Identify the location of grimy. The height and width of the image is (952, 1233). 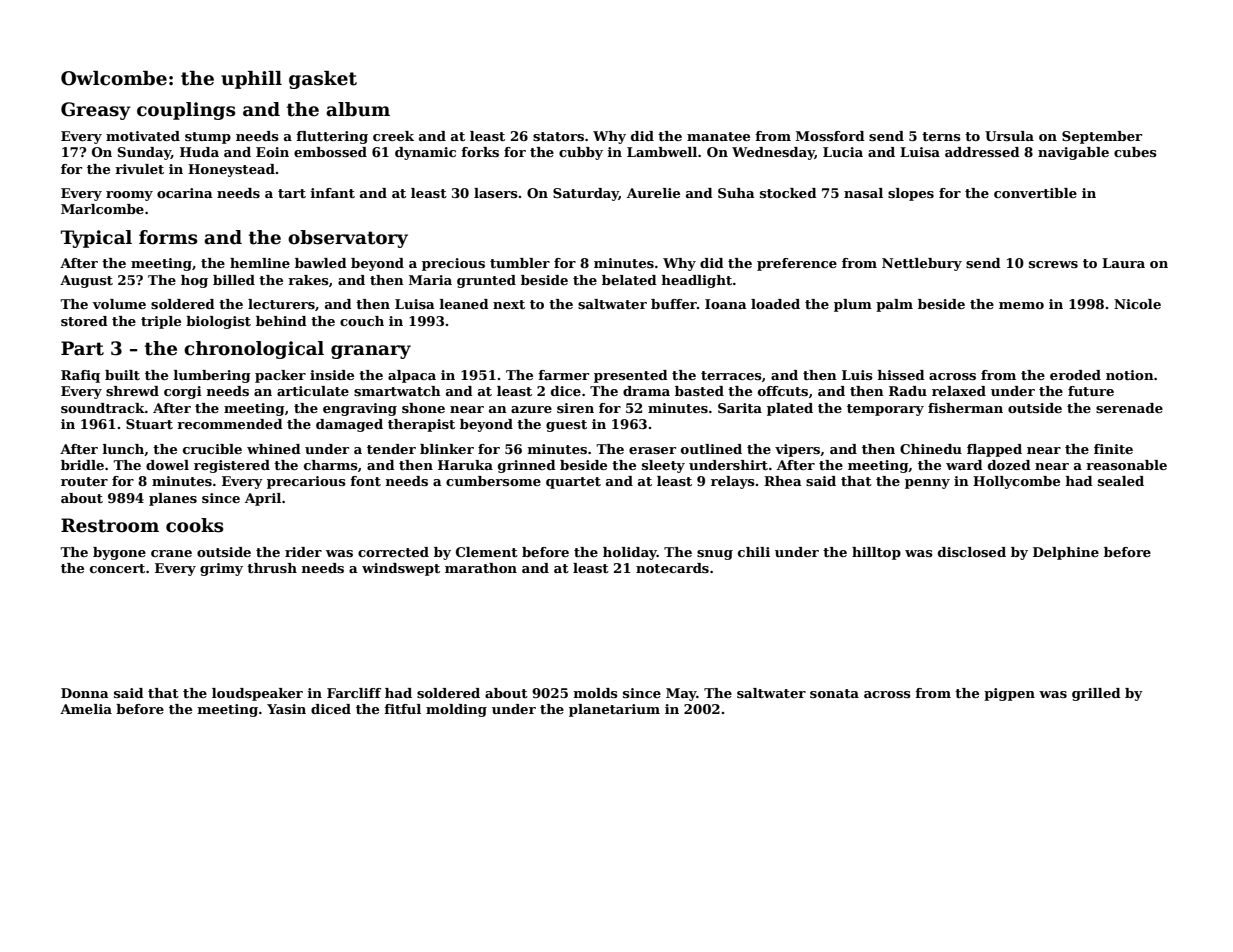
(221, 569).
